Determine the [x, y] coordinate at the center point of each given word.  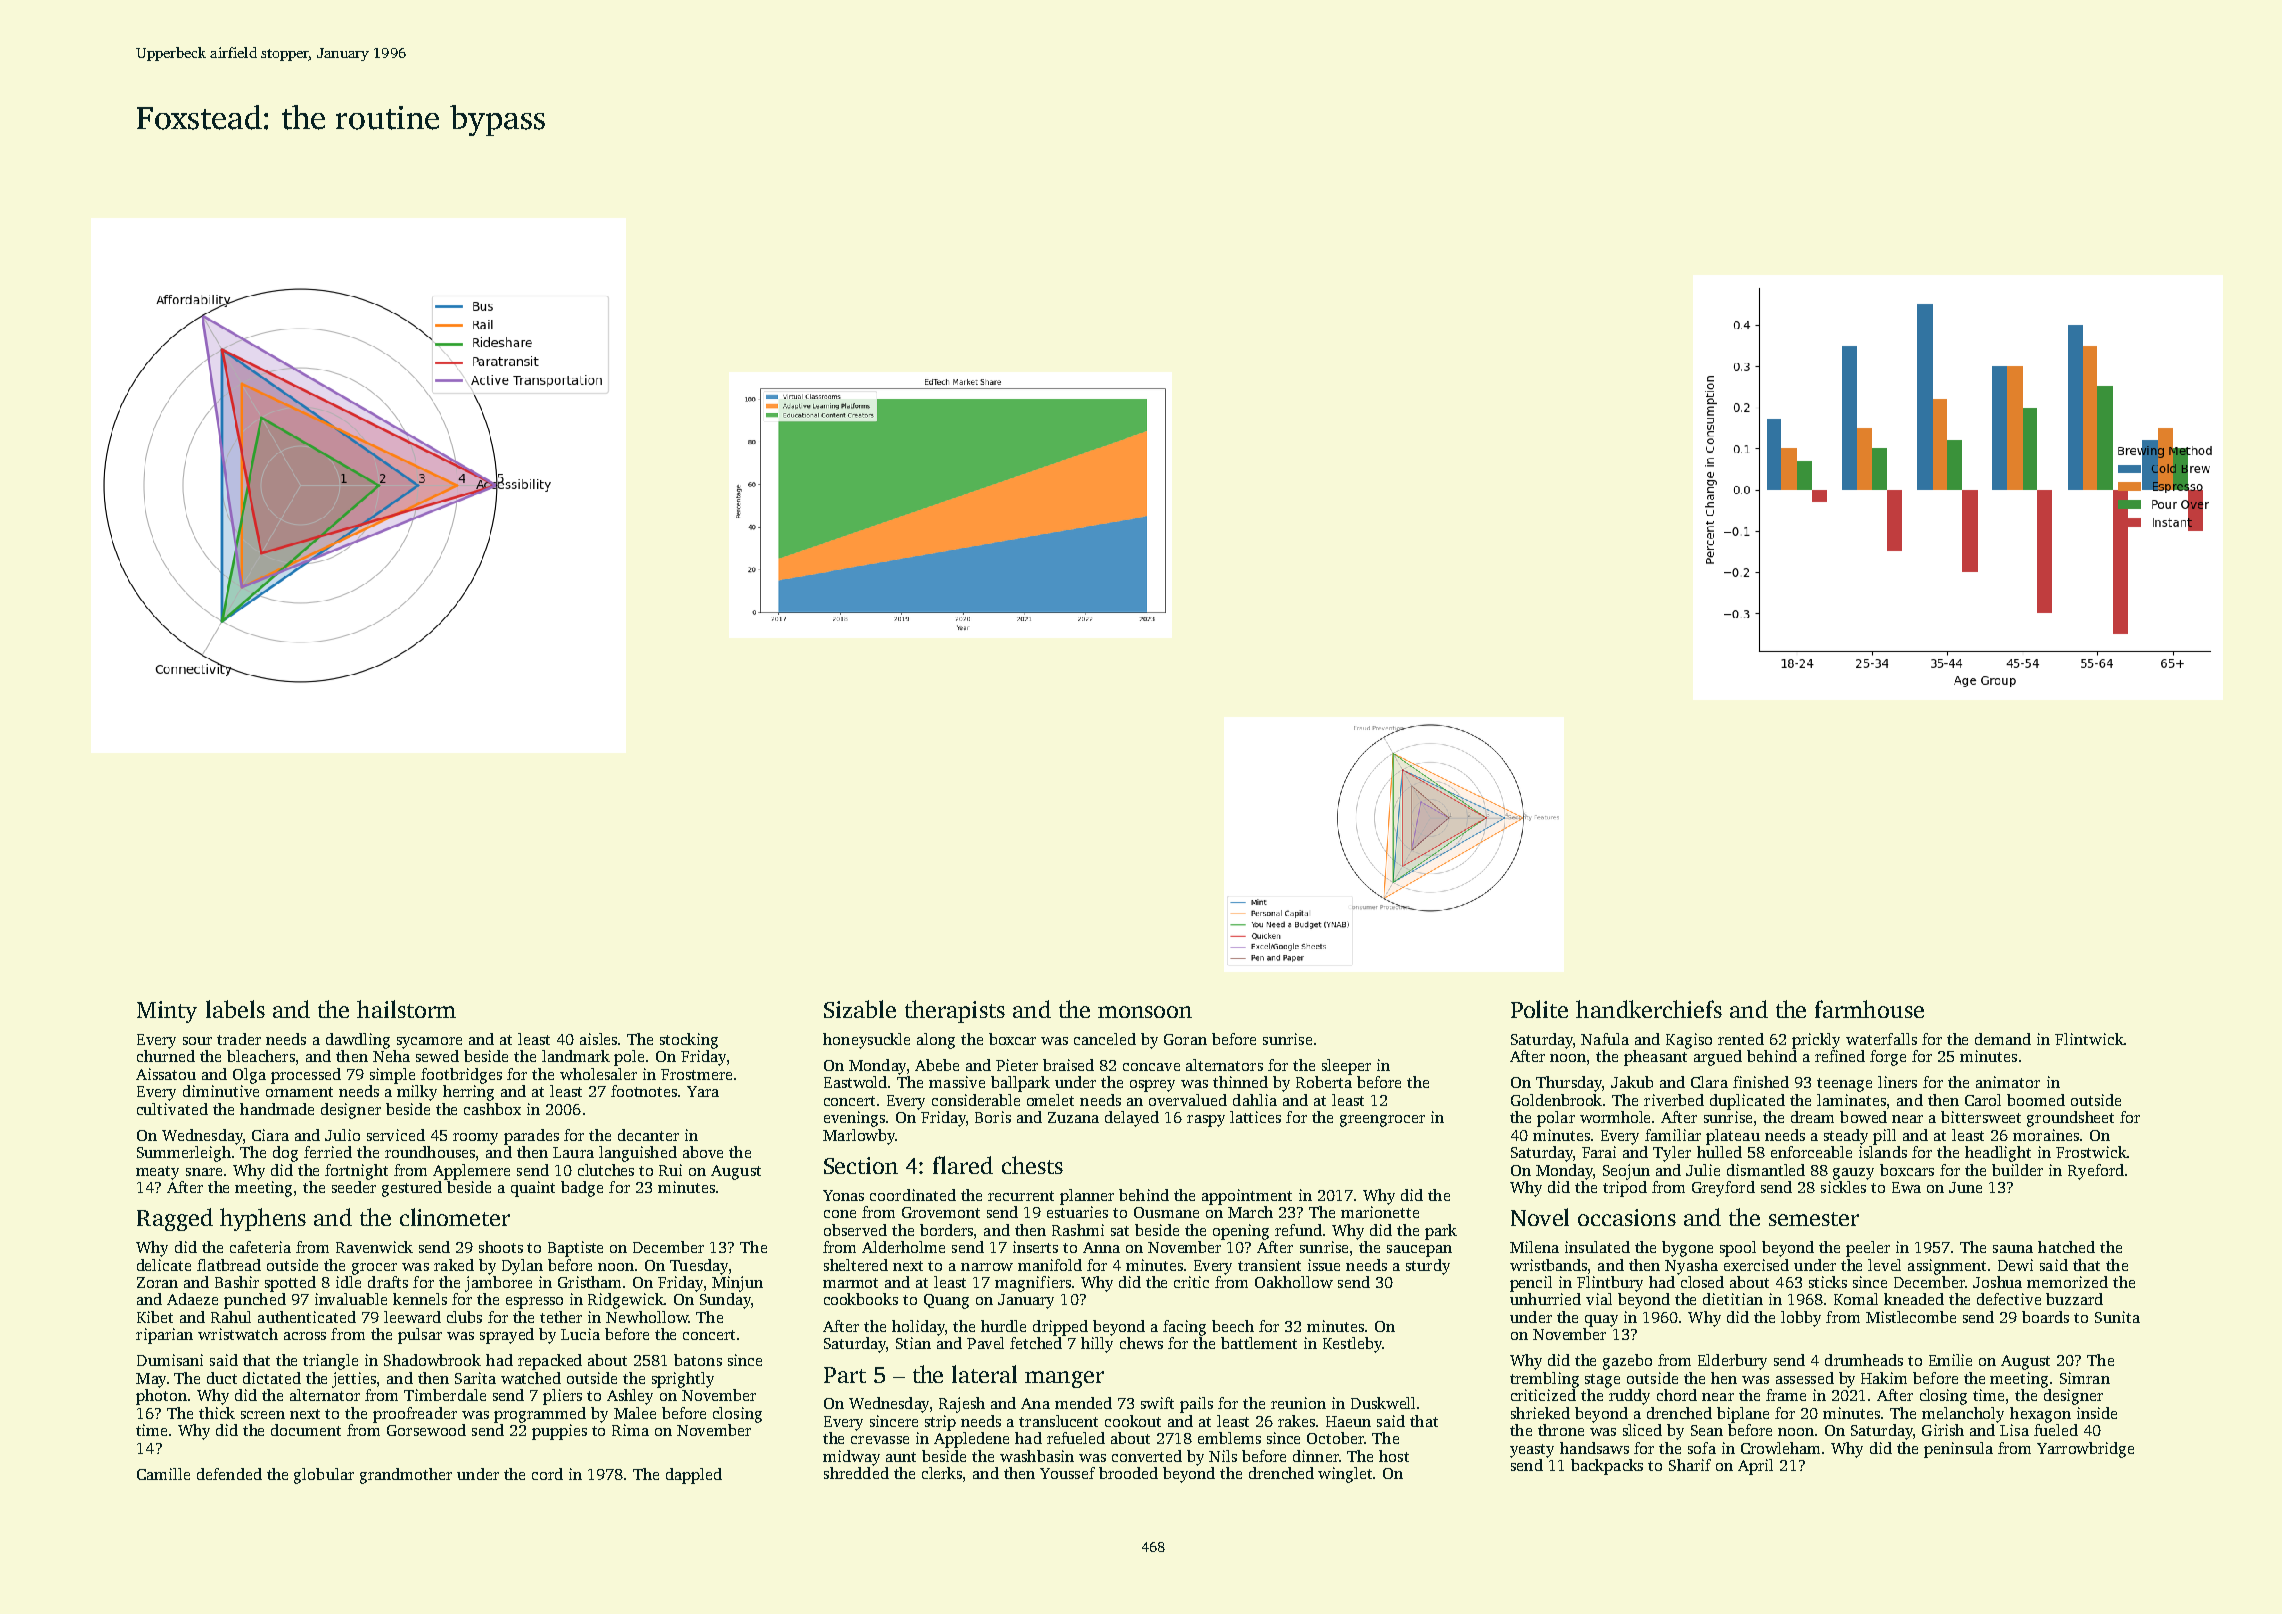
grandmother [406, 1476]
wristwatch [238, 1334]
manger [1064, 1379]
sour [197, 1041]
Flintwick [2089, 1039]
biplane [1743, 1415]
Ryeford [2096, 1172]
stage [1602, 1381]
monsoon [1145, 1012]
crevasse [880, 1440]
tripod [1625, 1189]
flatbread [229, 1265]
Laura [573, 1152]
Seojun [1626, 1172]
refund [1298, 1230]
